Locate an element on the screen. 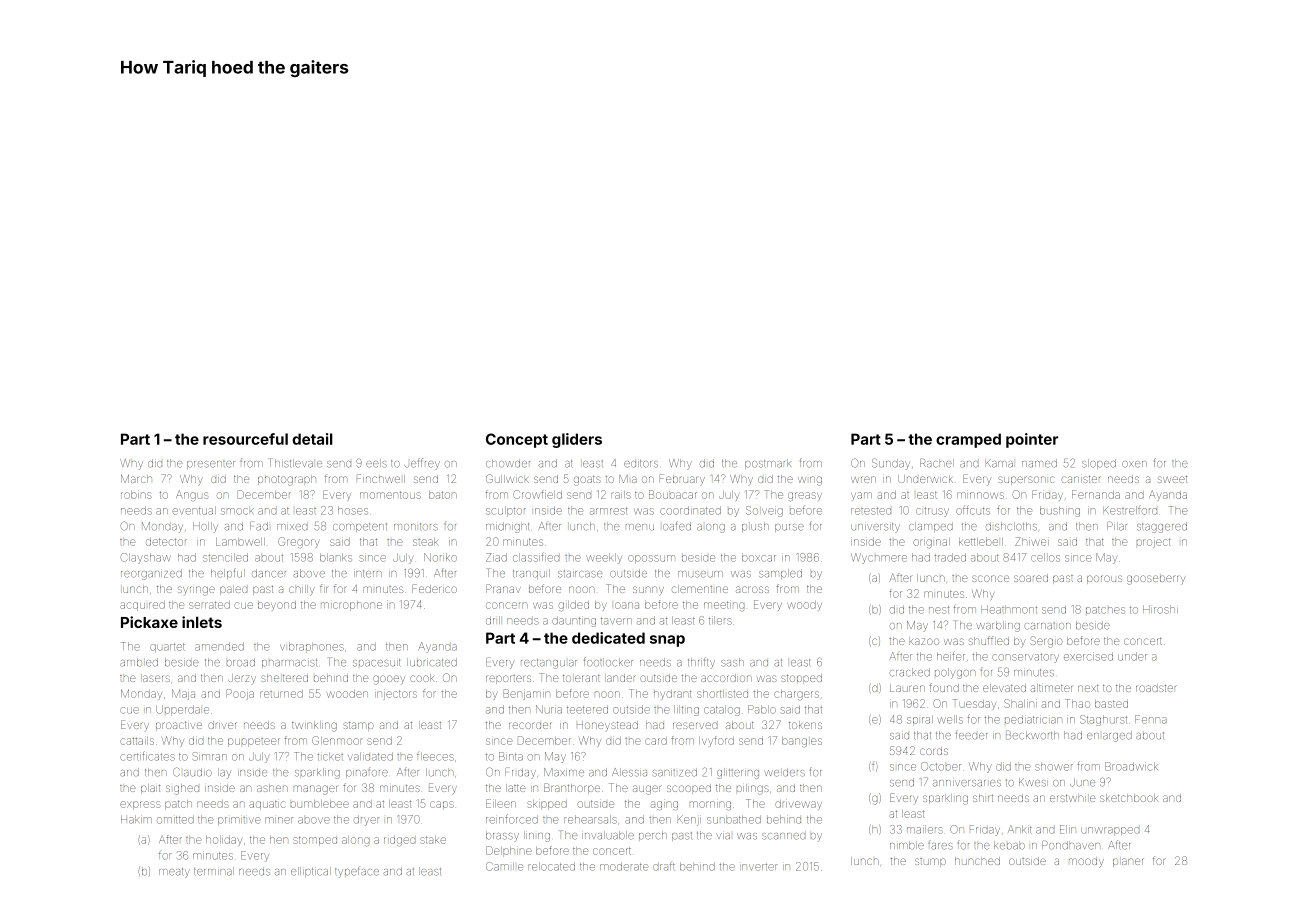 This screenshot has width=1308, height=924. plait is located at coordinates (150, 789).
